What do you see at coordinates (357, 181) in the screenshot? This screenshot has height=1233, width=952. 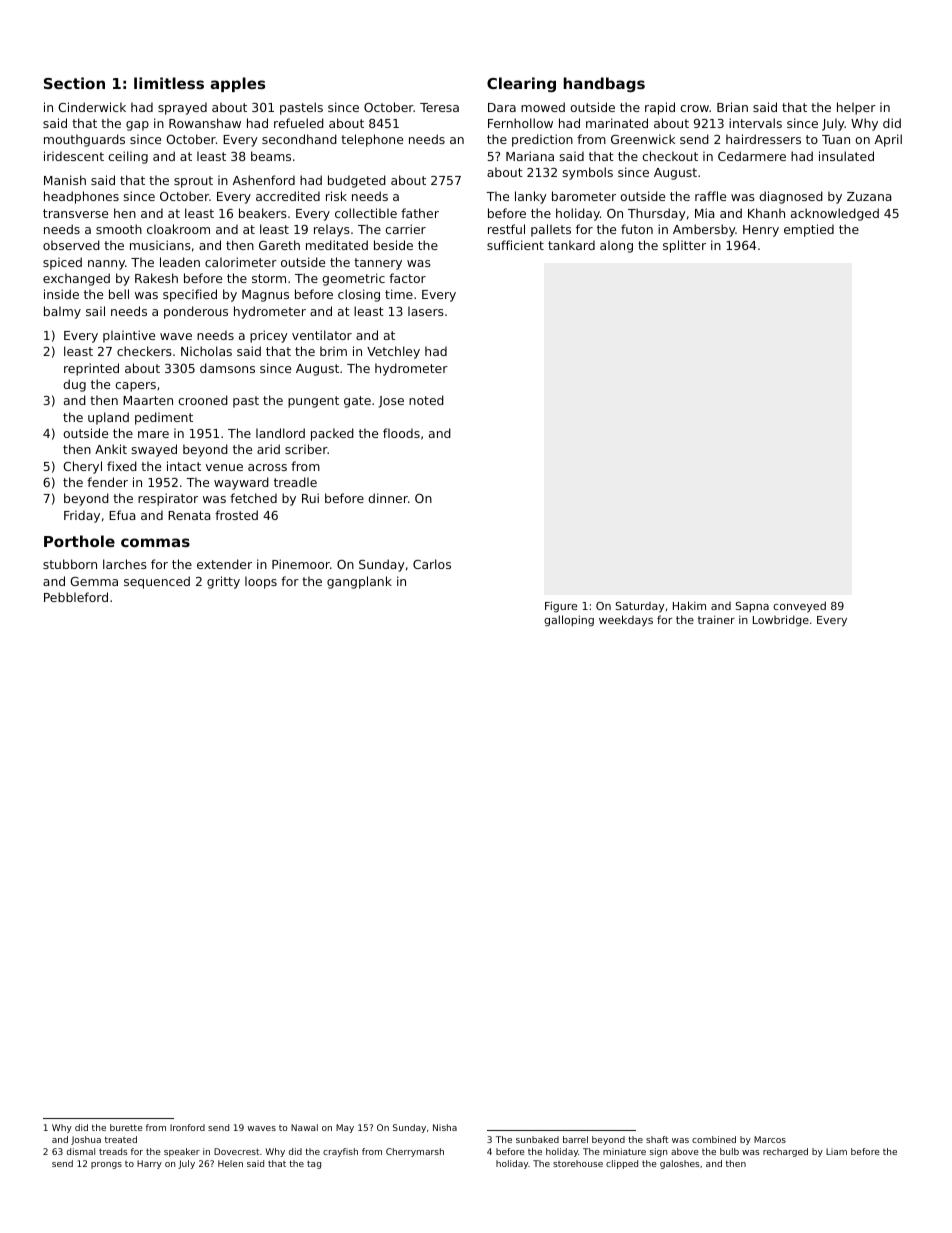 I see `budgeted` at bounding box center [357, 181].
